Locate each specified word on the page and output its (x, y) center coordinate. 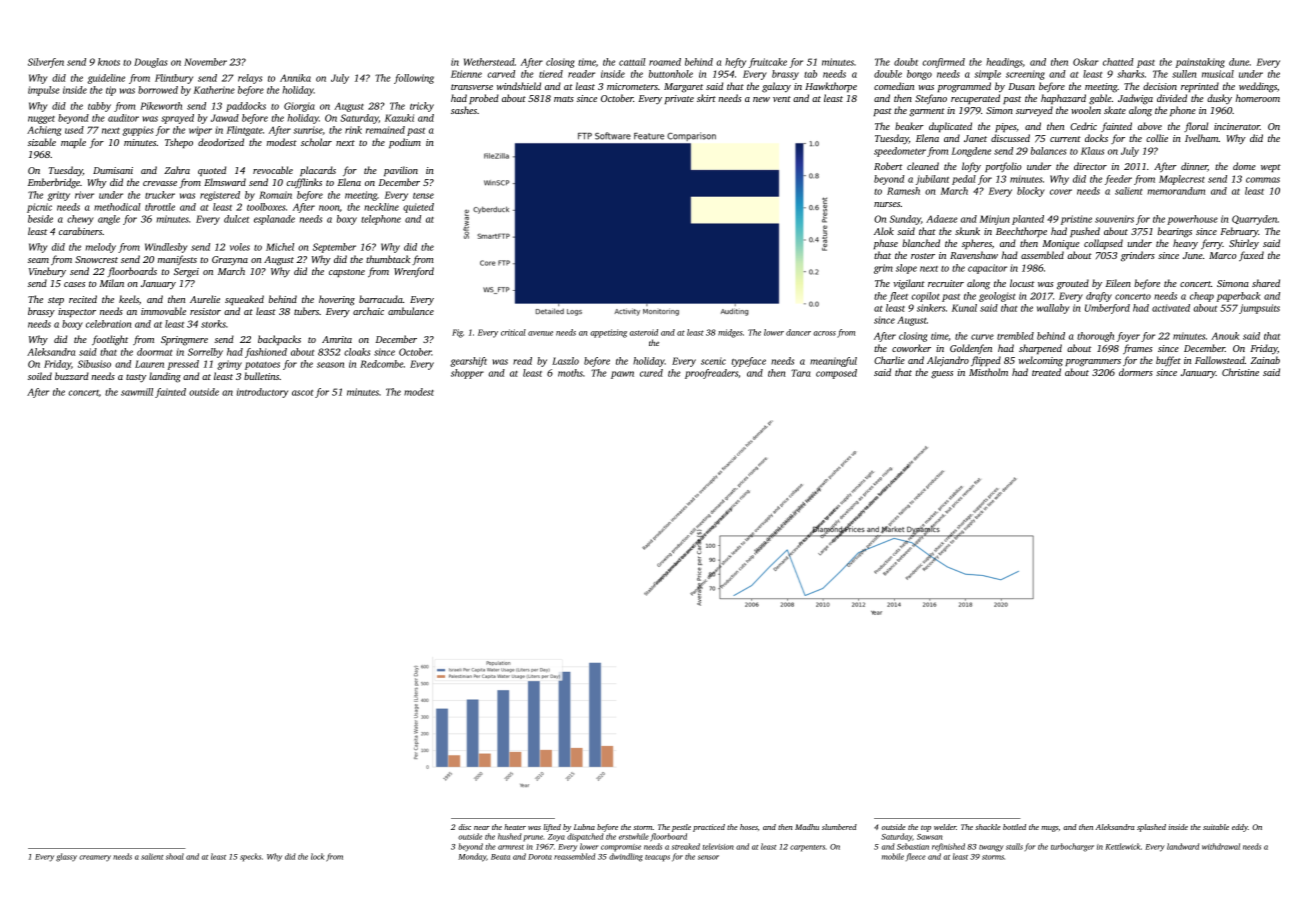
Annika (295, 78)
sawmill (137, 392)
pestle (681, 828)
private (679, 99)
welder (945, 827)
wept (1271, 168)
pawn (622, 375)
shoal (175, 856)
